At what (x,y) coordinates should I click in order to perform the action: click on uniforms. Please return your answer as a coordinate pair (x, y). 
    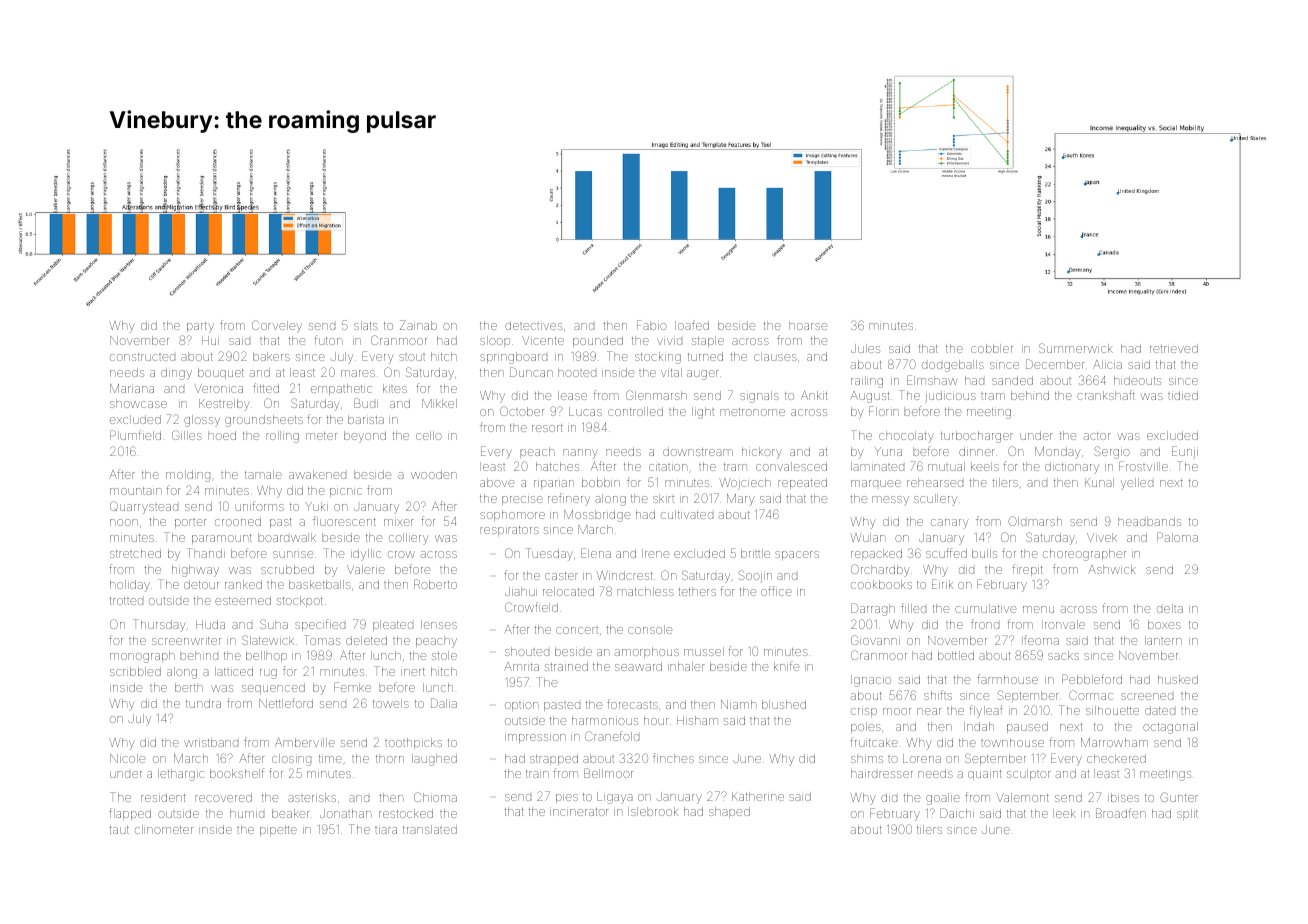
    Looking at the image, I should click on (259, 506).
